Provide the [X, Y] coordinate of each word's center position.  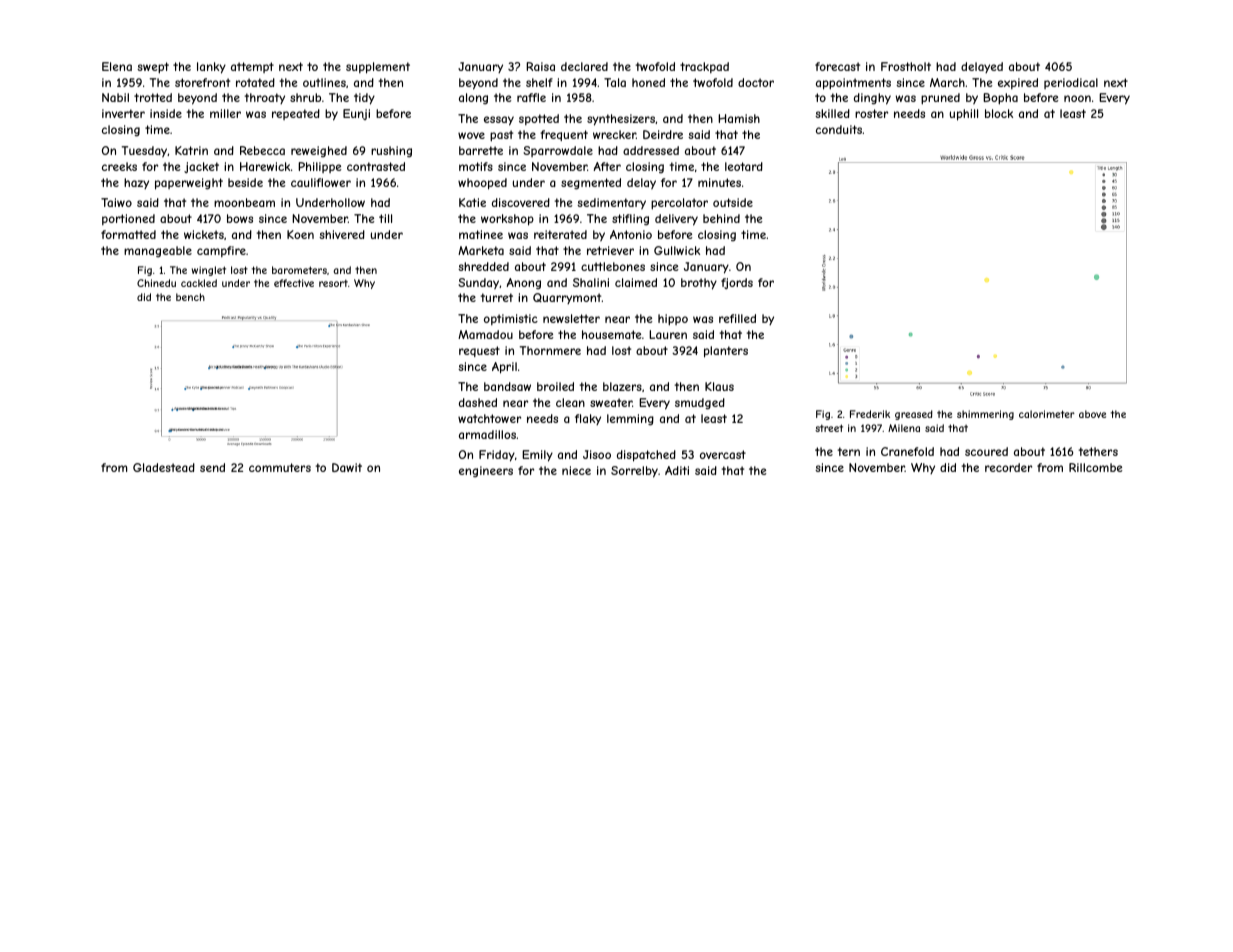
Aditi [677, 470]
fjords [737, 283]
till [385, 218]
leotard [744, 166]
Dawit [347, 467]
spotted [539, 119]
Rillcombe [1095, 467]
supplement [378, 68]
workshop [507, 220]
